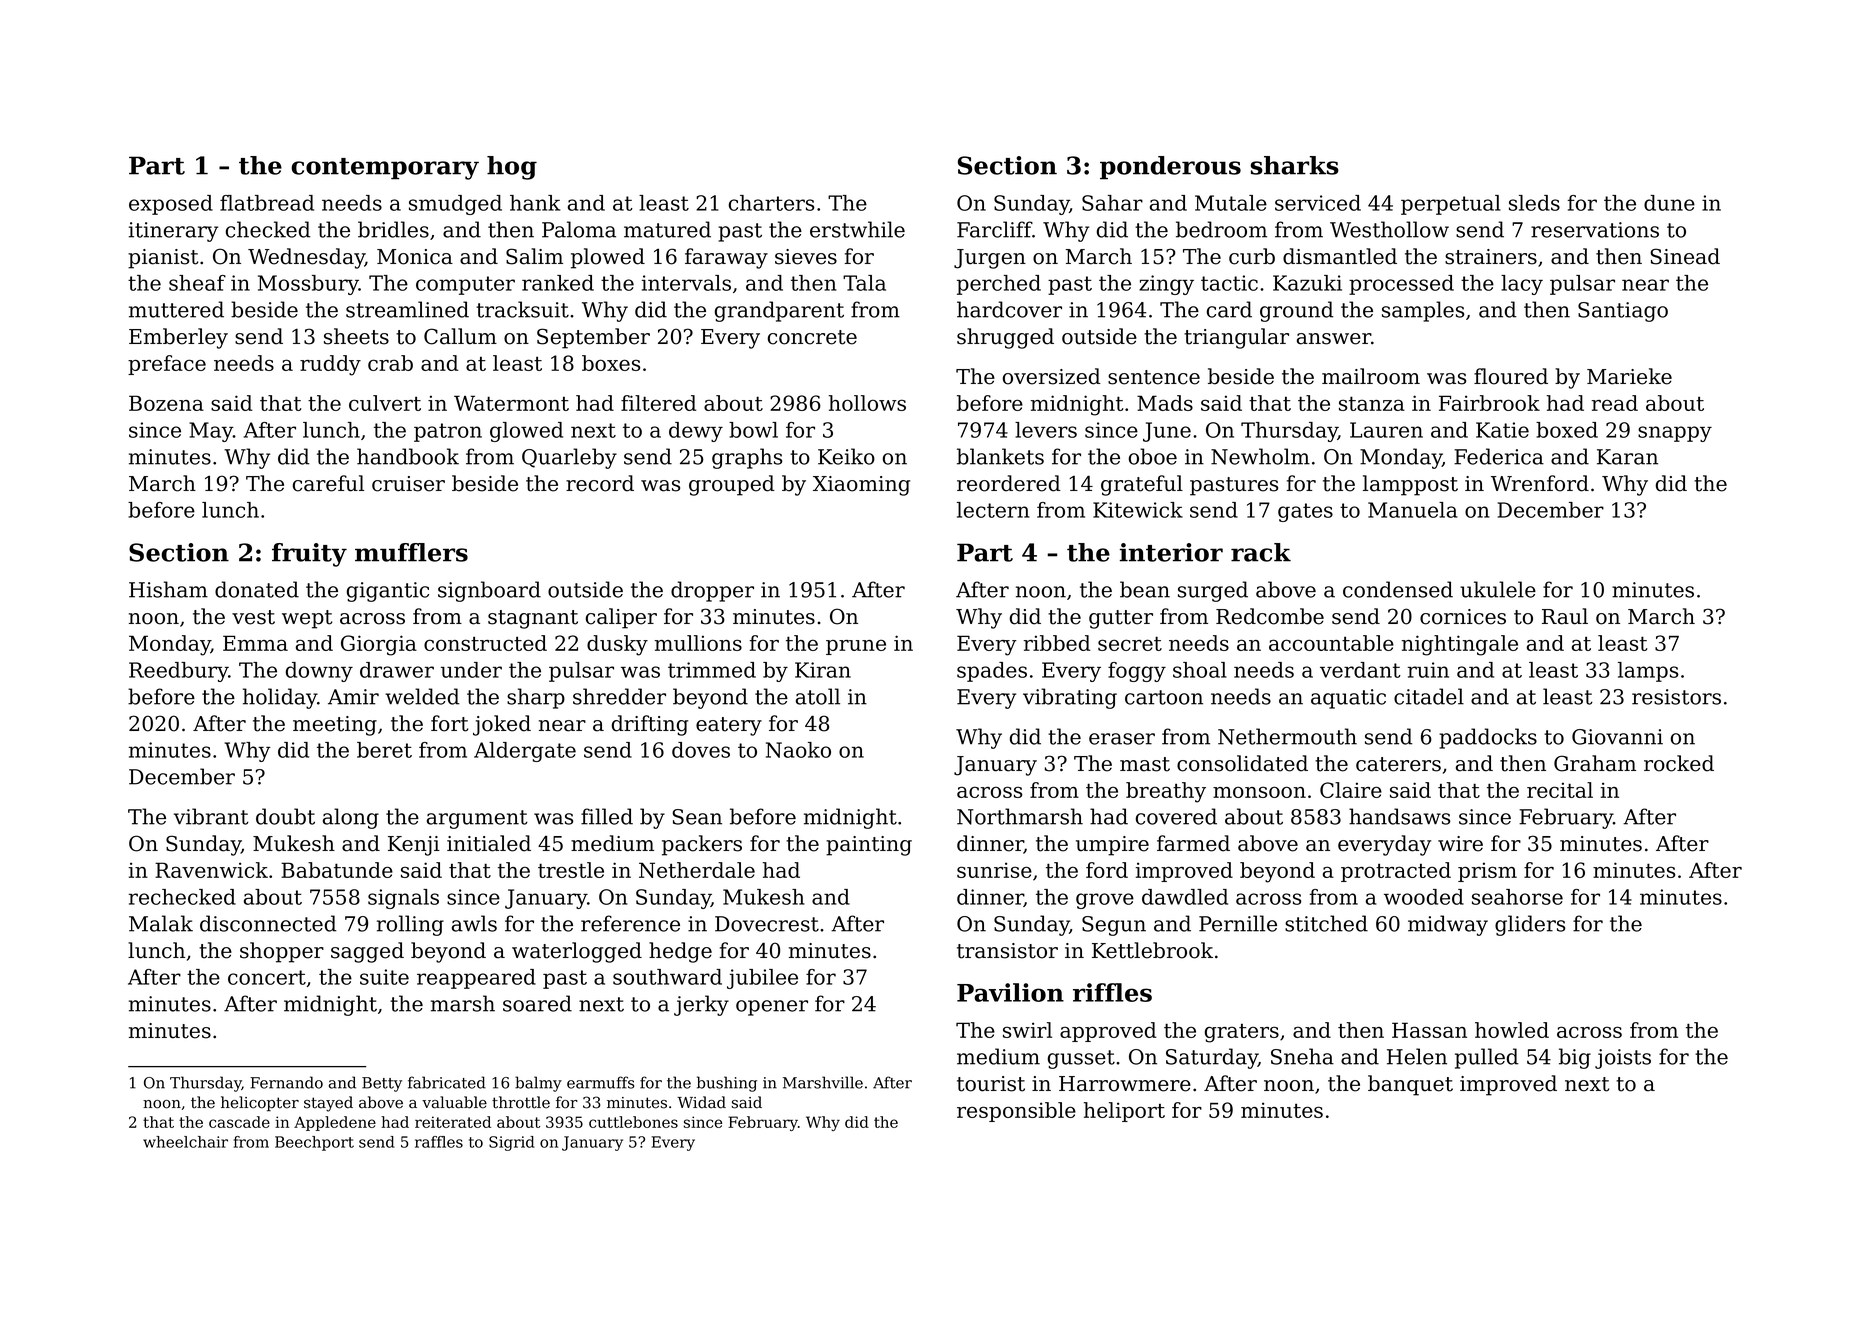 The width and height of the screenshot is (1870, 1322). What do you see at coordinates (166, 403) in the screenshot?
I see `Bozena` at bounding box center [166, 403].
